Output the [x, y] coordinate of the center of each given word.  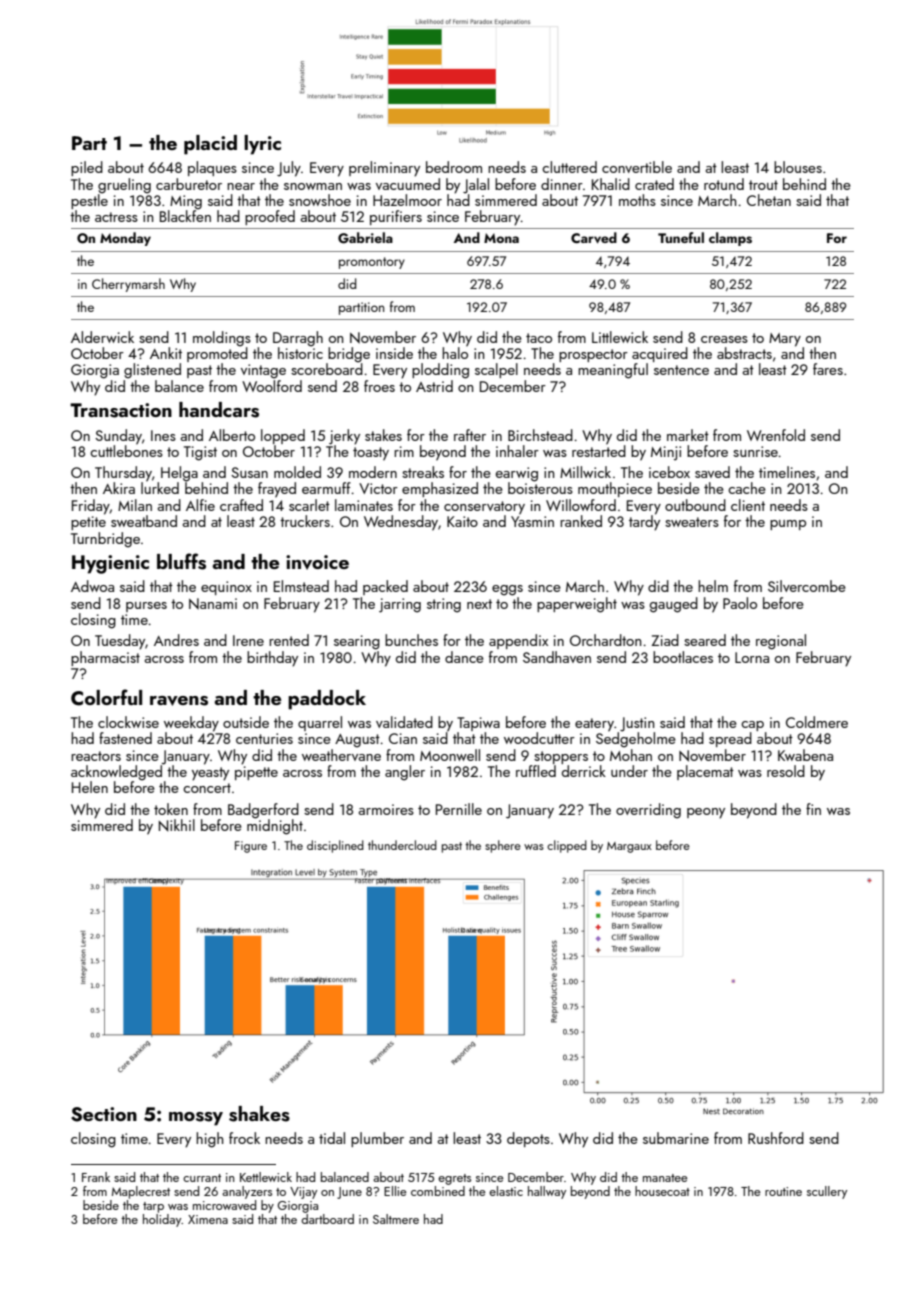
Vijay [303, 1193]
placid [210, 145]
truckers [305, 521]
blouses [798, 167]
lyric [262, 145]
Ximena [208, 1219]
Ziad [665, 640]
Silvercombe [807, 586]
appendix [518, 641]
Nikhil [177, 825]
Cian [403, 738]
